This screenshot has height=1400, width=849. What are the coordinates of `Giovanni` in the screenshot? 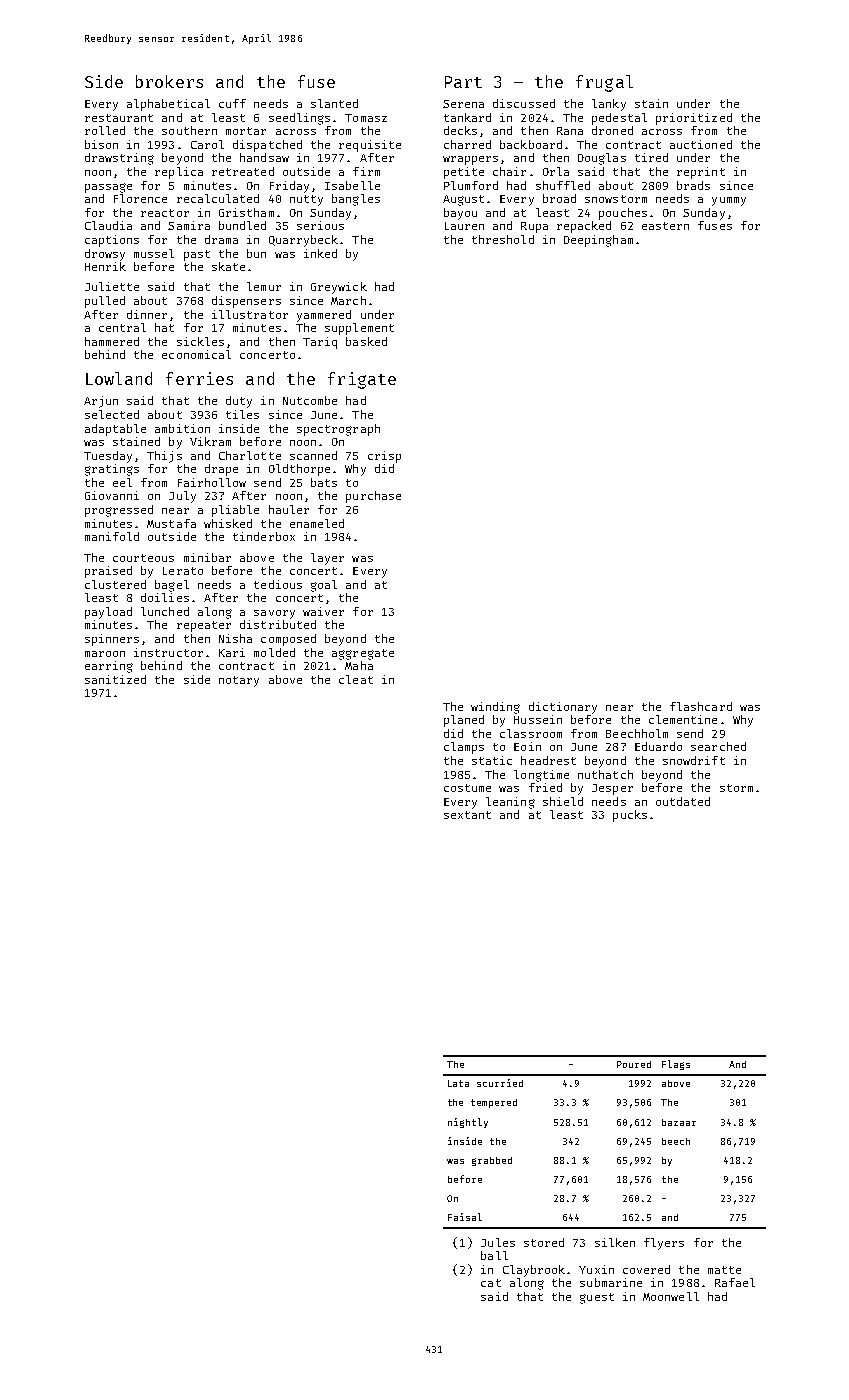 It's located at (112, 495).
